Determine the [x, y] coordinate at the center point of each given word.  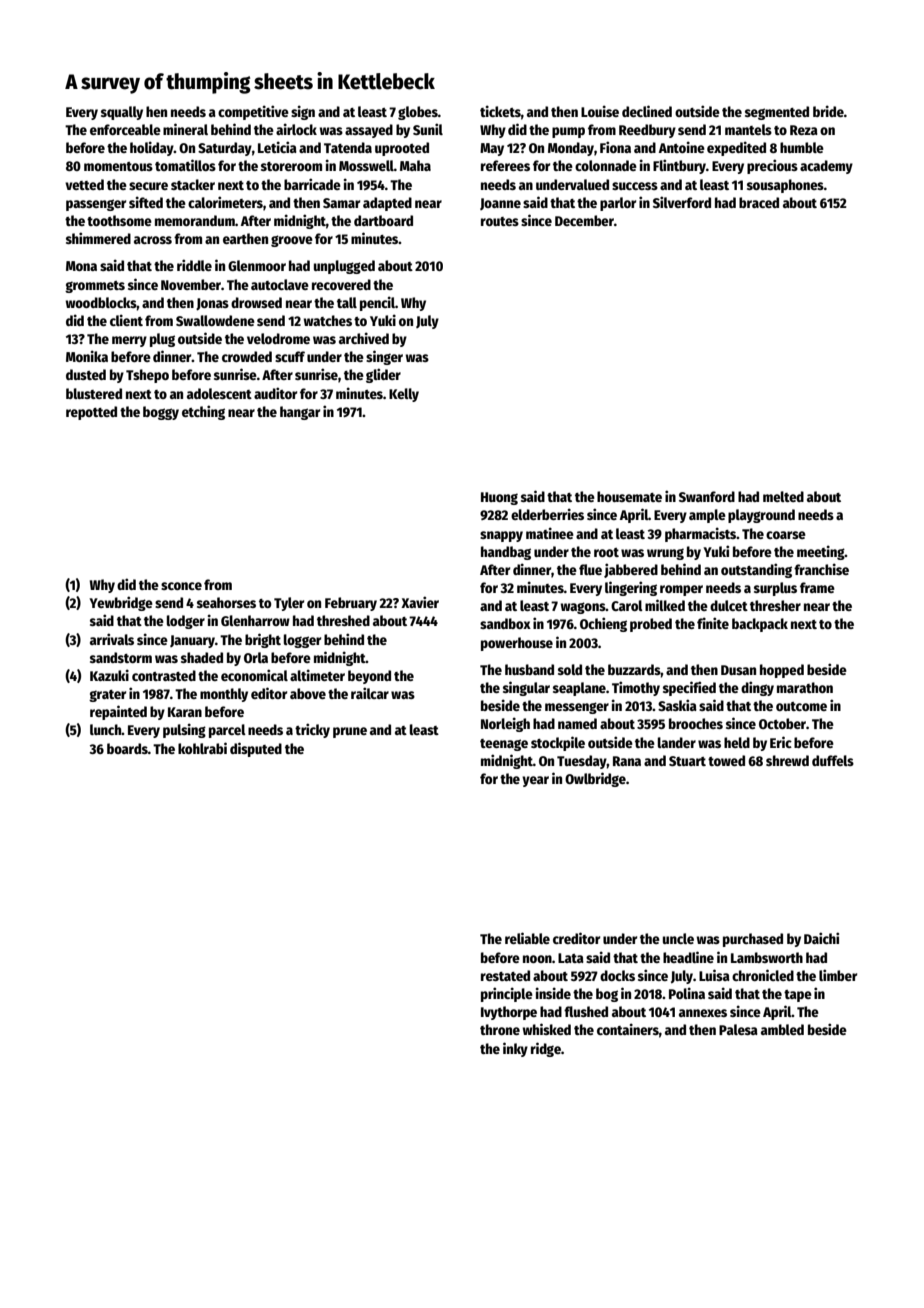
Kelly [404, 395]
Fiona [615, 147]
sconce [181, 586]
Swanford [707, 496]
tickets [500, 111]
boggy [161, 413]
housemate [629, 496]
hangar [300, 413]
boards [127, 748]
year [535, 781]
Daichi [821, 938]
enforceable [125, 129]
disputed [256, 749]
